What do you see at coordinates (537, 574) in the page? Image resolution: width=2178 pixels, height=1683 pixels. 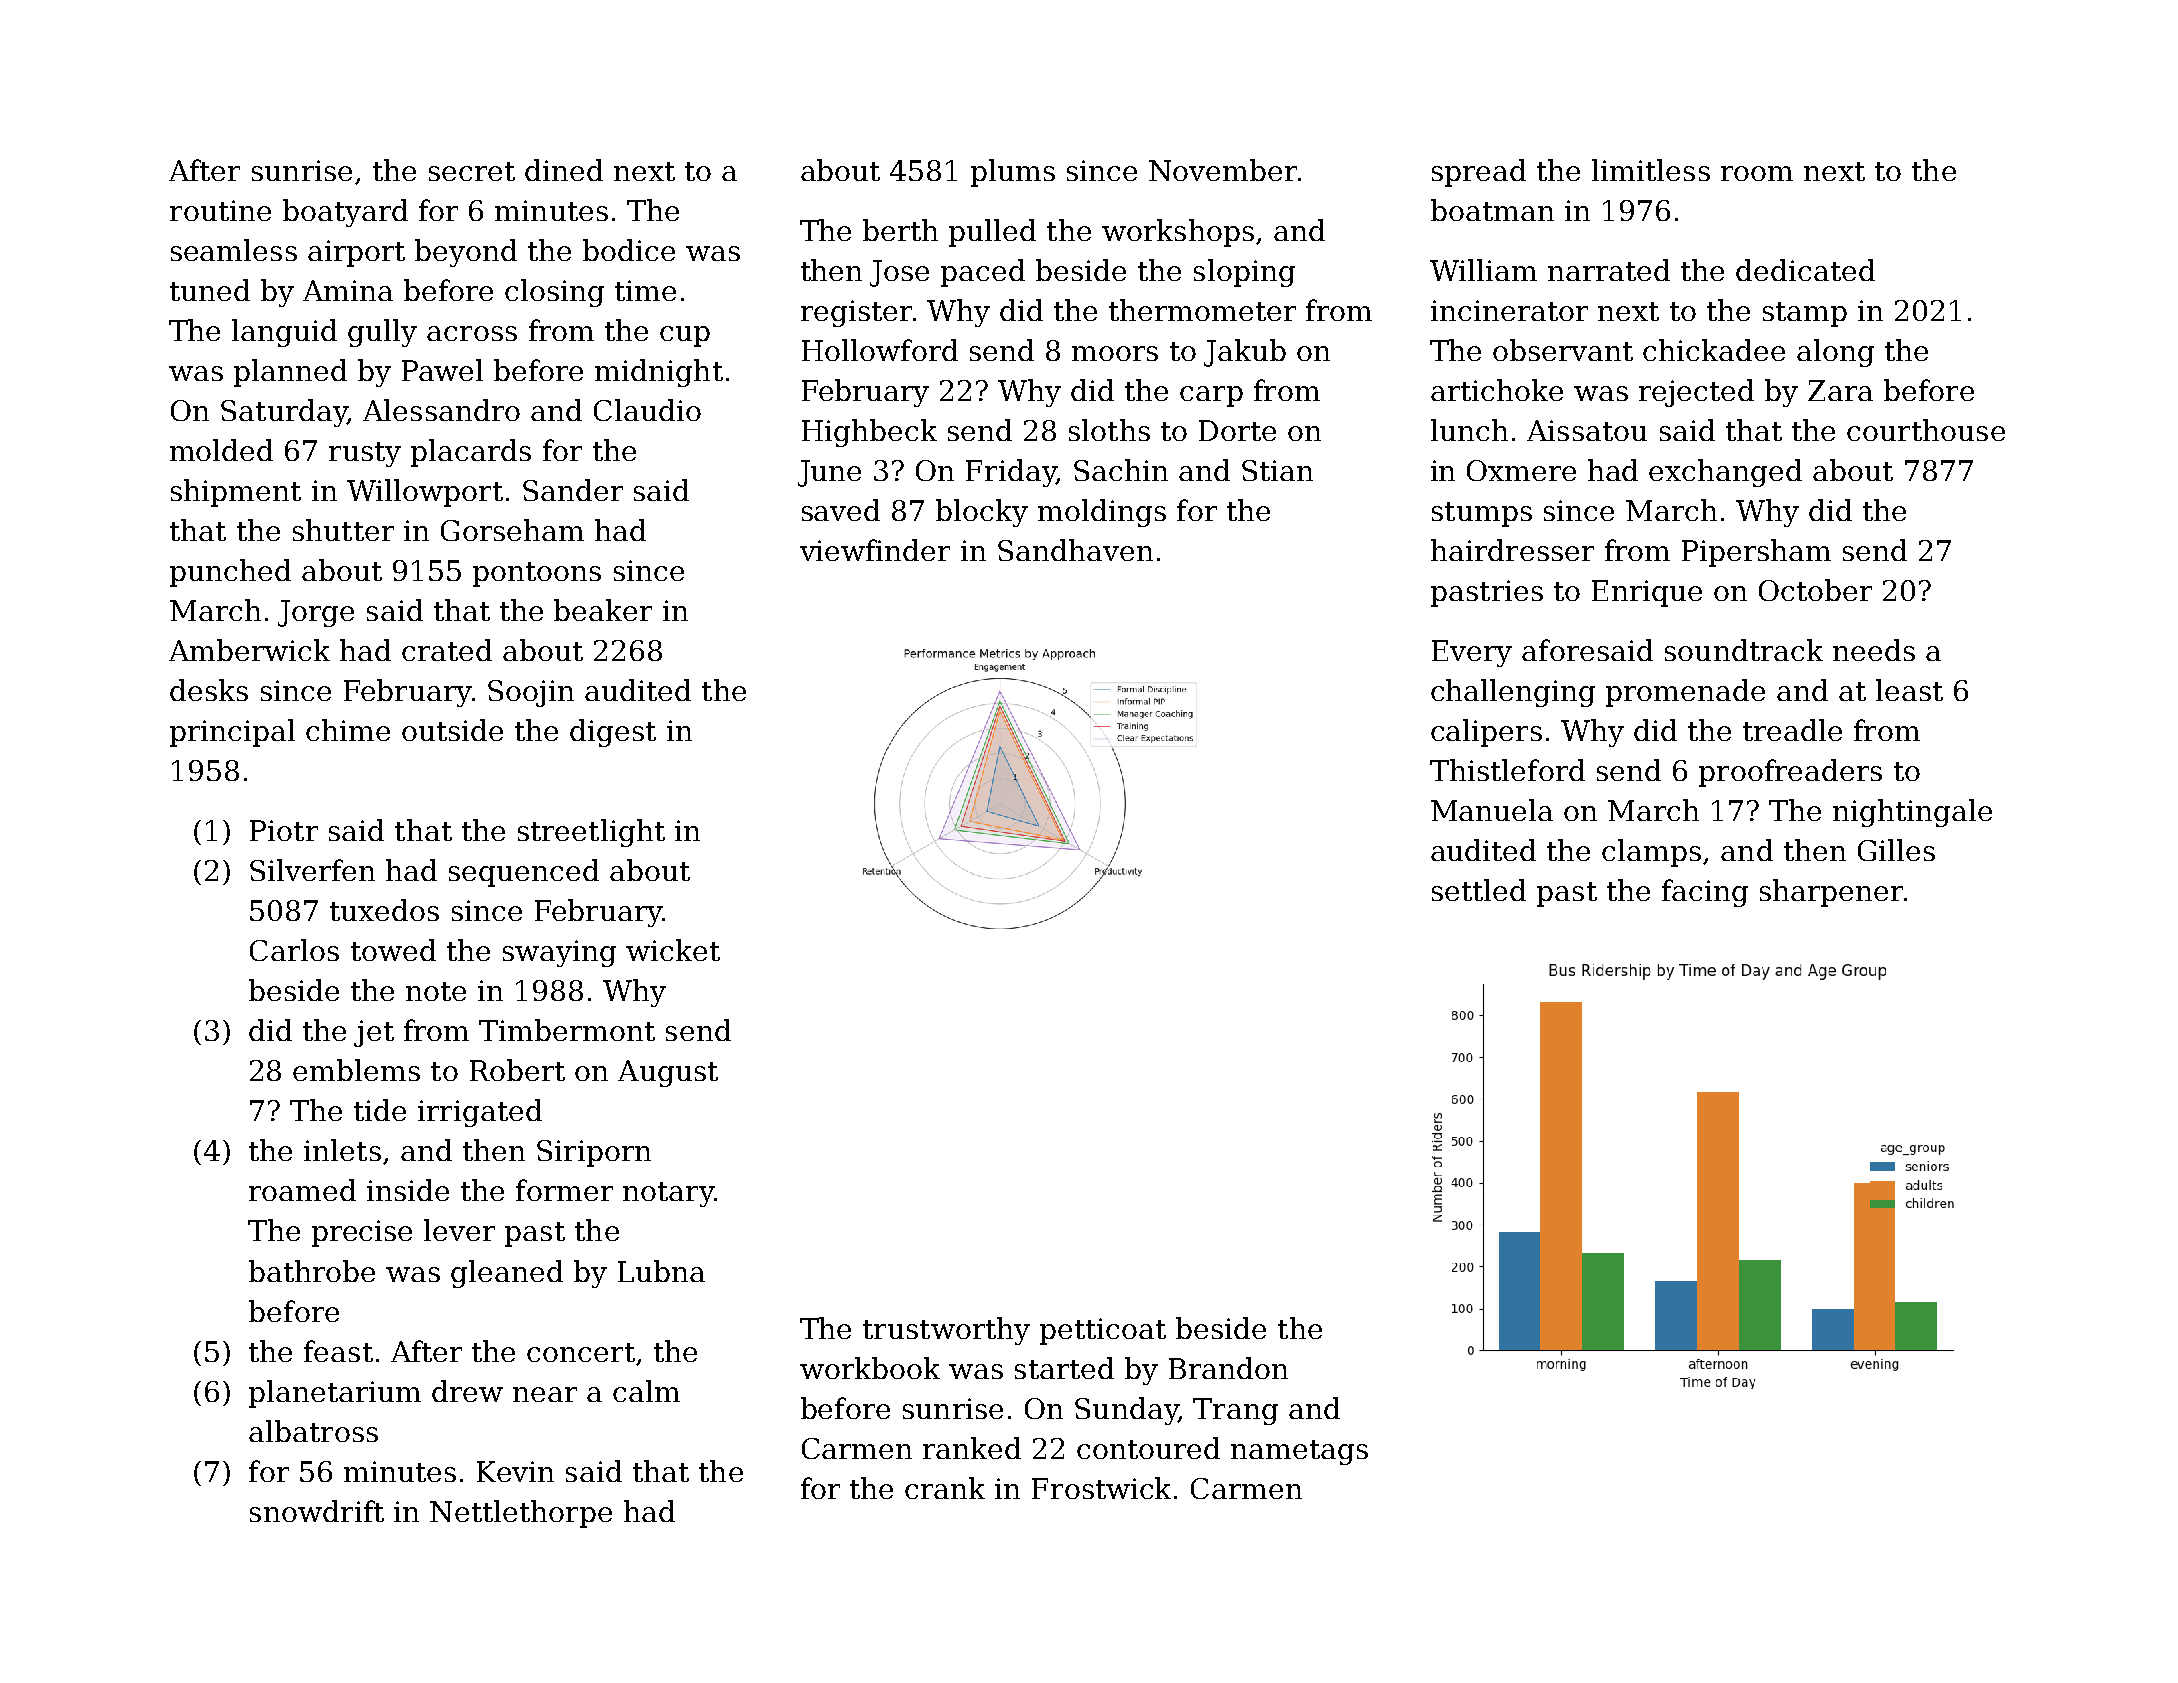 I see `pontoons` at bounding box center [537, 574].
